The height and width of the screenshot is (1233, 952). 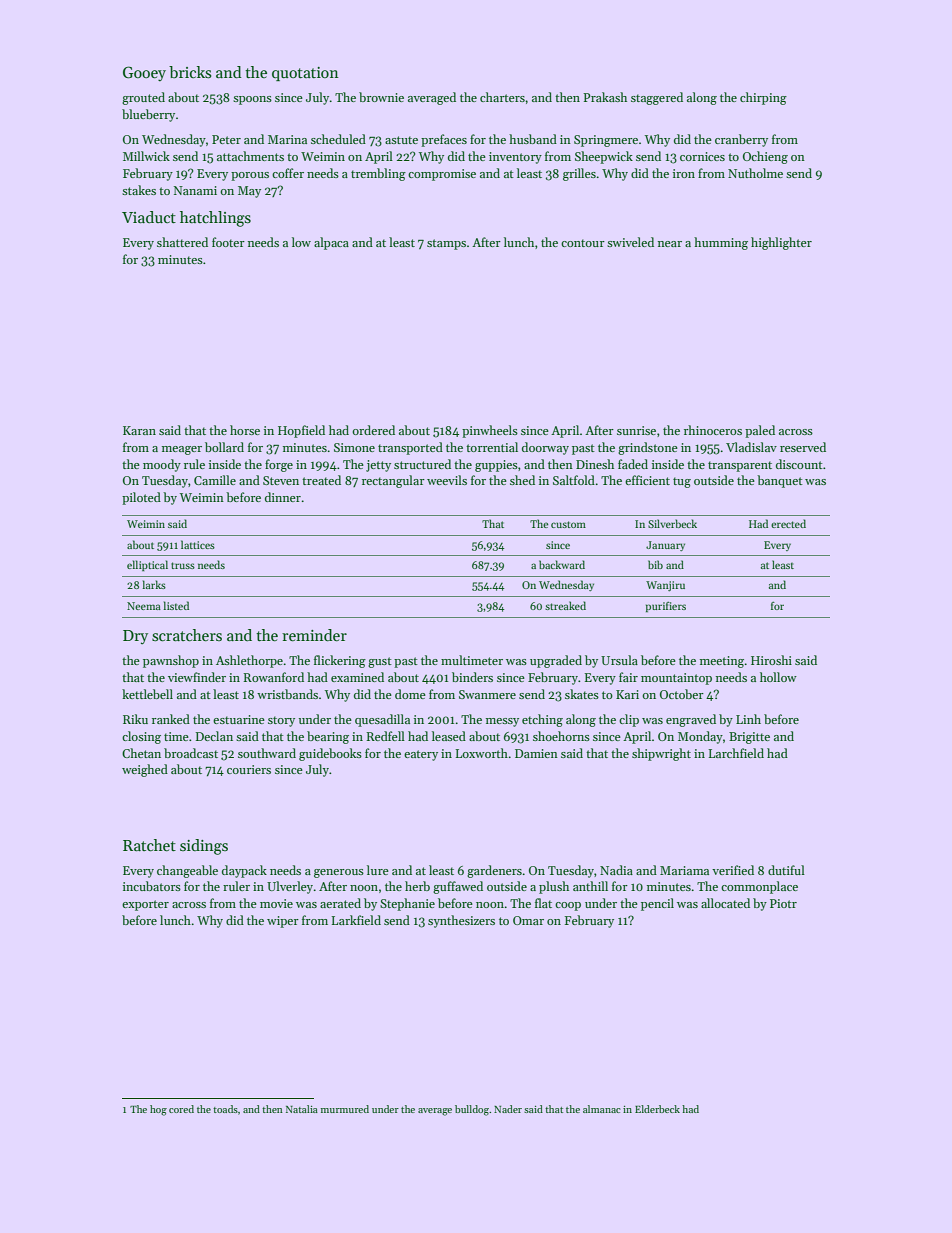 What do you see at coordinates (158, 1110) in the screenshot?
I see `hog` at bounding box center [158, 1110].
